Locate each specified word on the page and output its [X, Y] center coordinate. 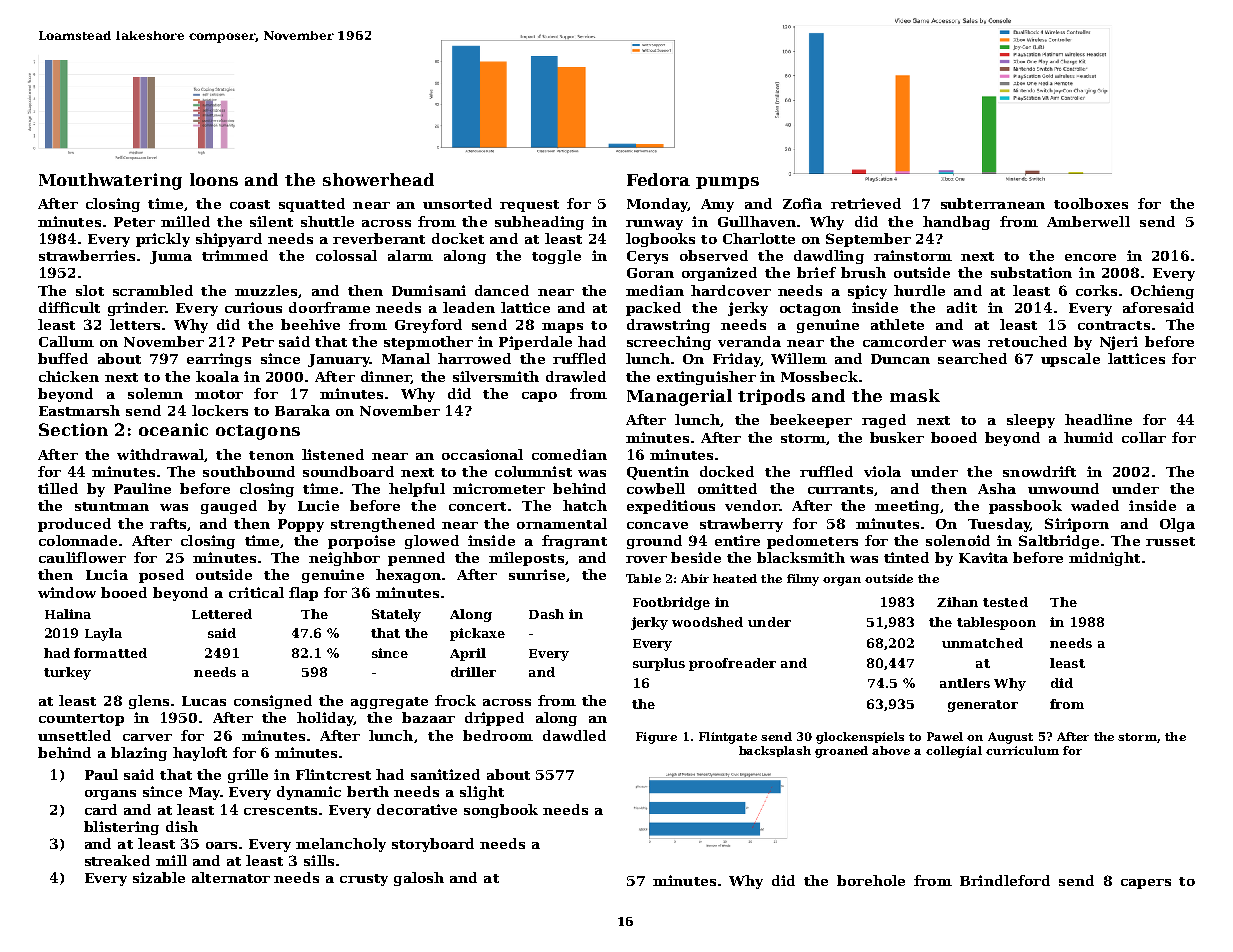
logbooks [660, 240]
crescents [280, 810]
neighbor [344, 559]
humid [1088, 437]
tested [1005, 602]
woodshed [707, 622]
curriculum [1022, 750]
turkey [67, 673]
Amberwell [1088, 221]
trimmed [235, 255]
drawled [576, 376]
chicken [69, 376]
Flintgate [728, 738]
